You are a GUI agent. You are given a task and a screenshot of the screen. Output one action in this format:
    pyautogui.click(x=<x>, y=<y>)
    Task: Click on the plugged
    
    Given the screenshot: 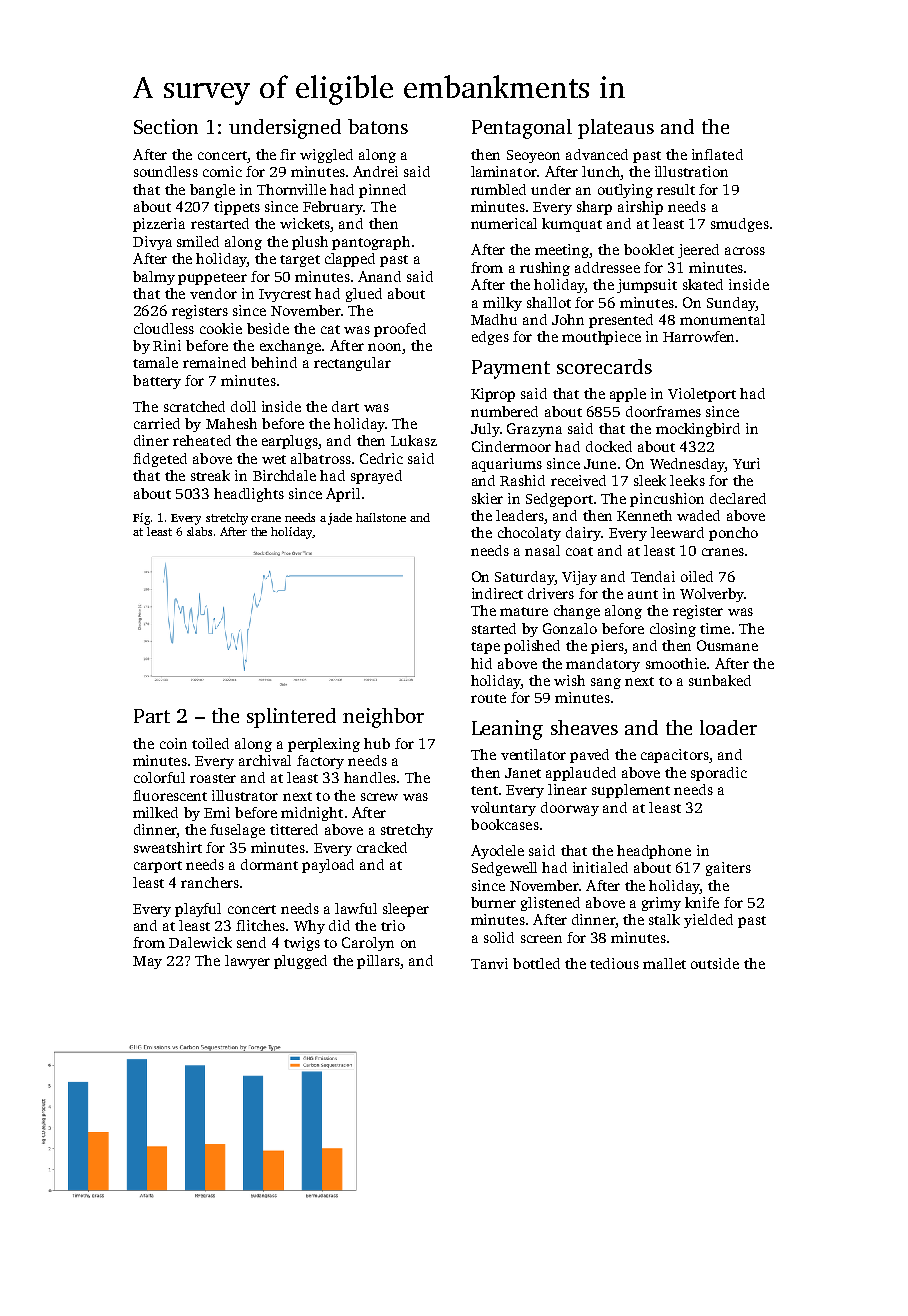 What is the action you would take?
    pyautogui.click(x=300, y=962)
